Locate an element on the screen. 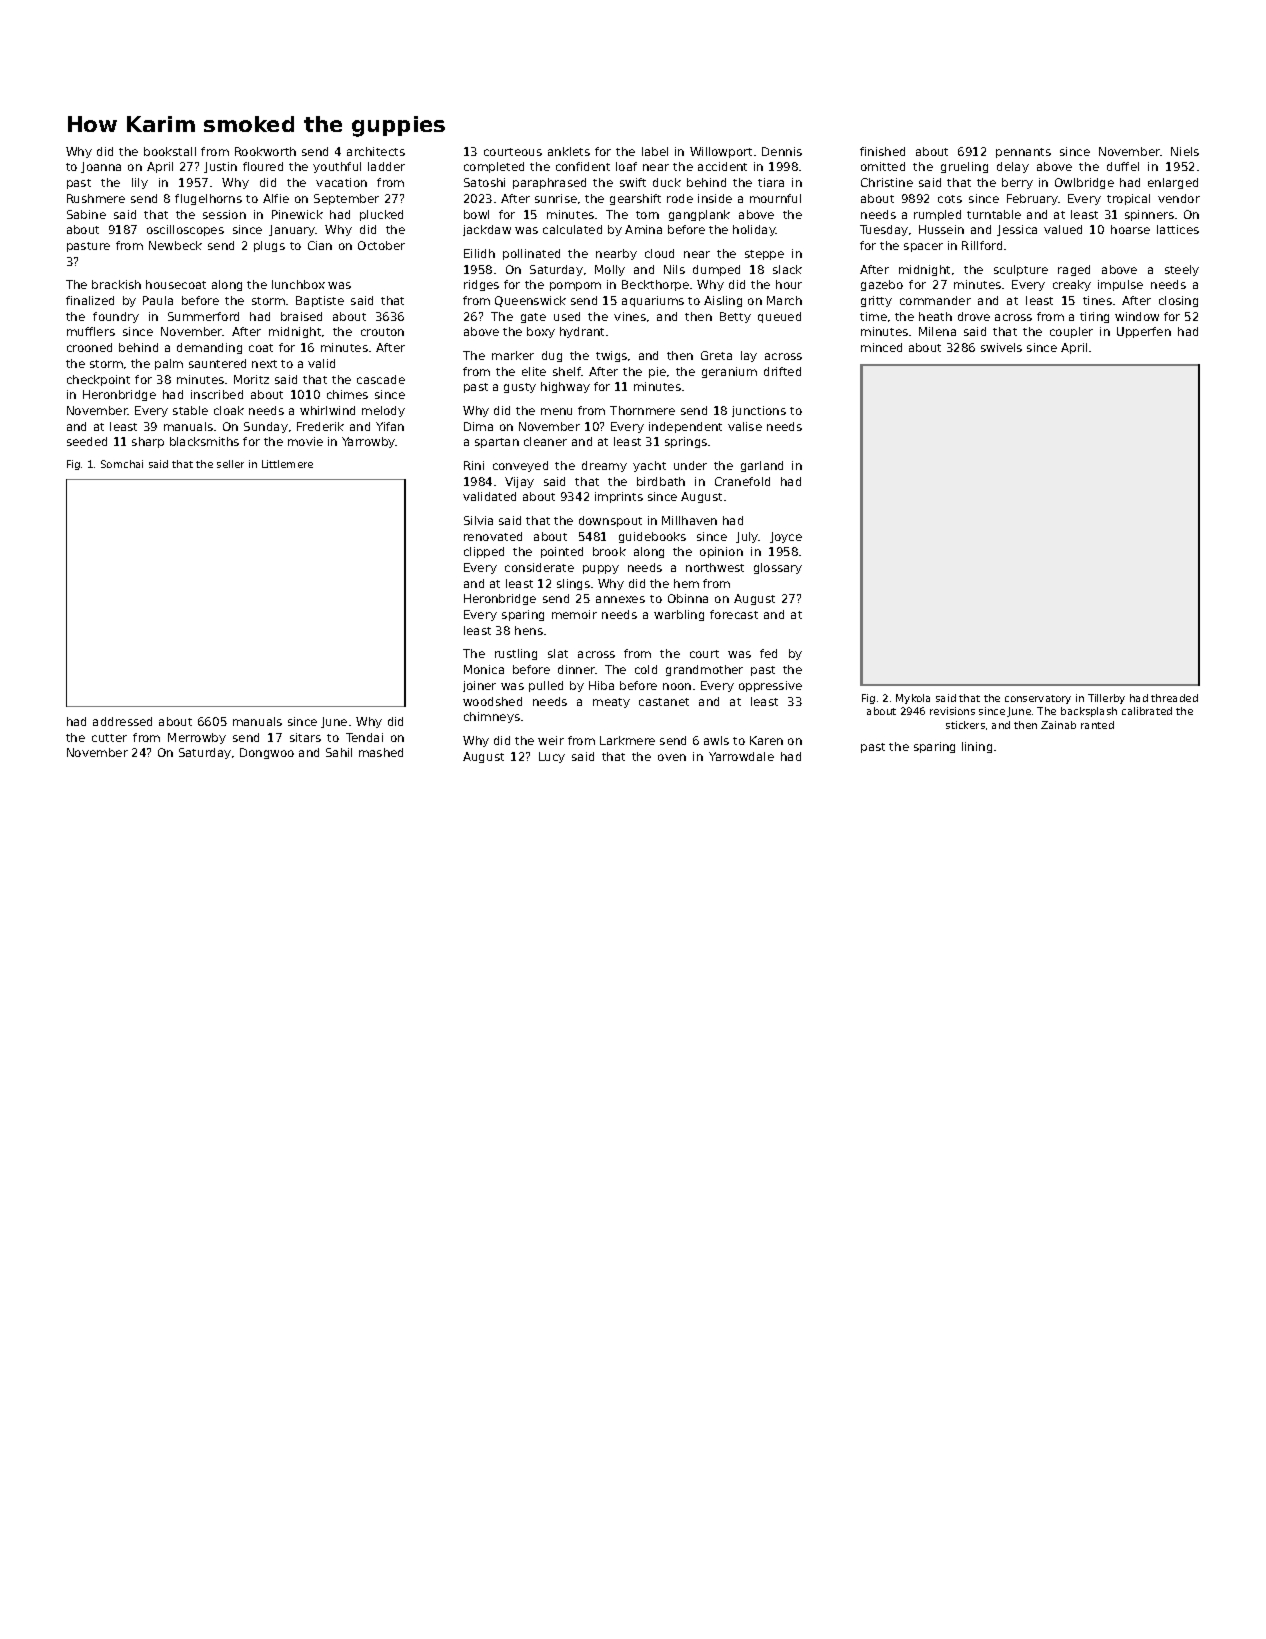 The height and width of the screenshot is (1639, 1266). sculpture is located at coordinates (1021, 270).
